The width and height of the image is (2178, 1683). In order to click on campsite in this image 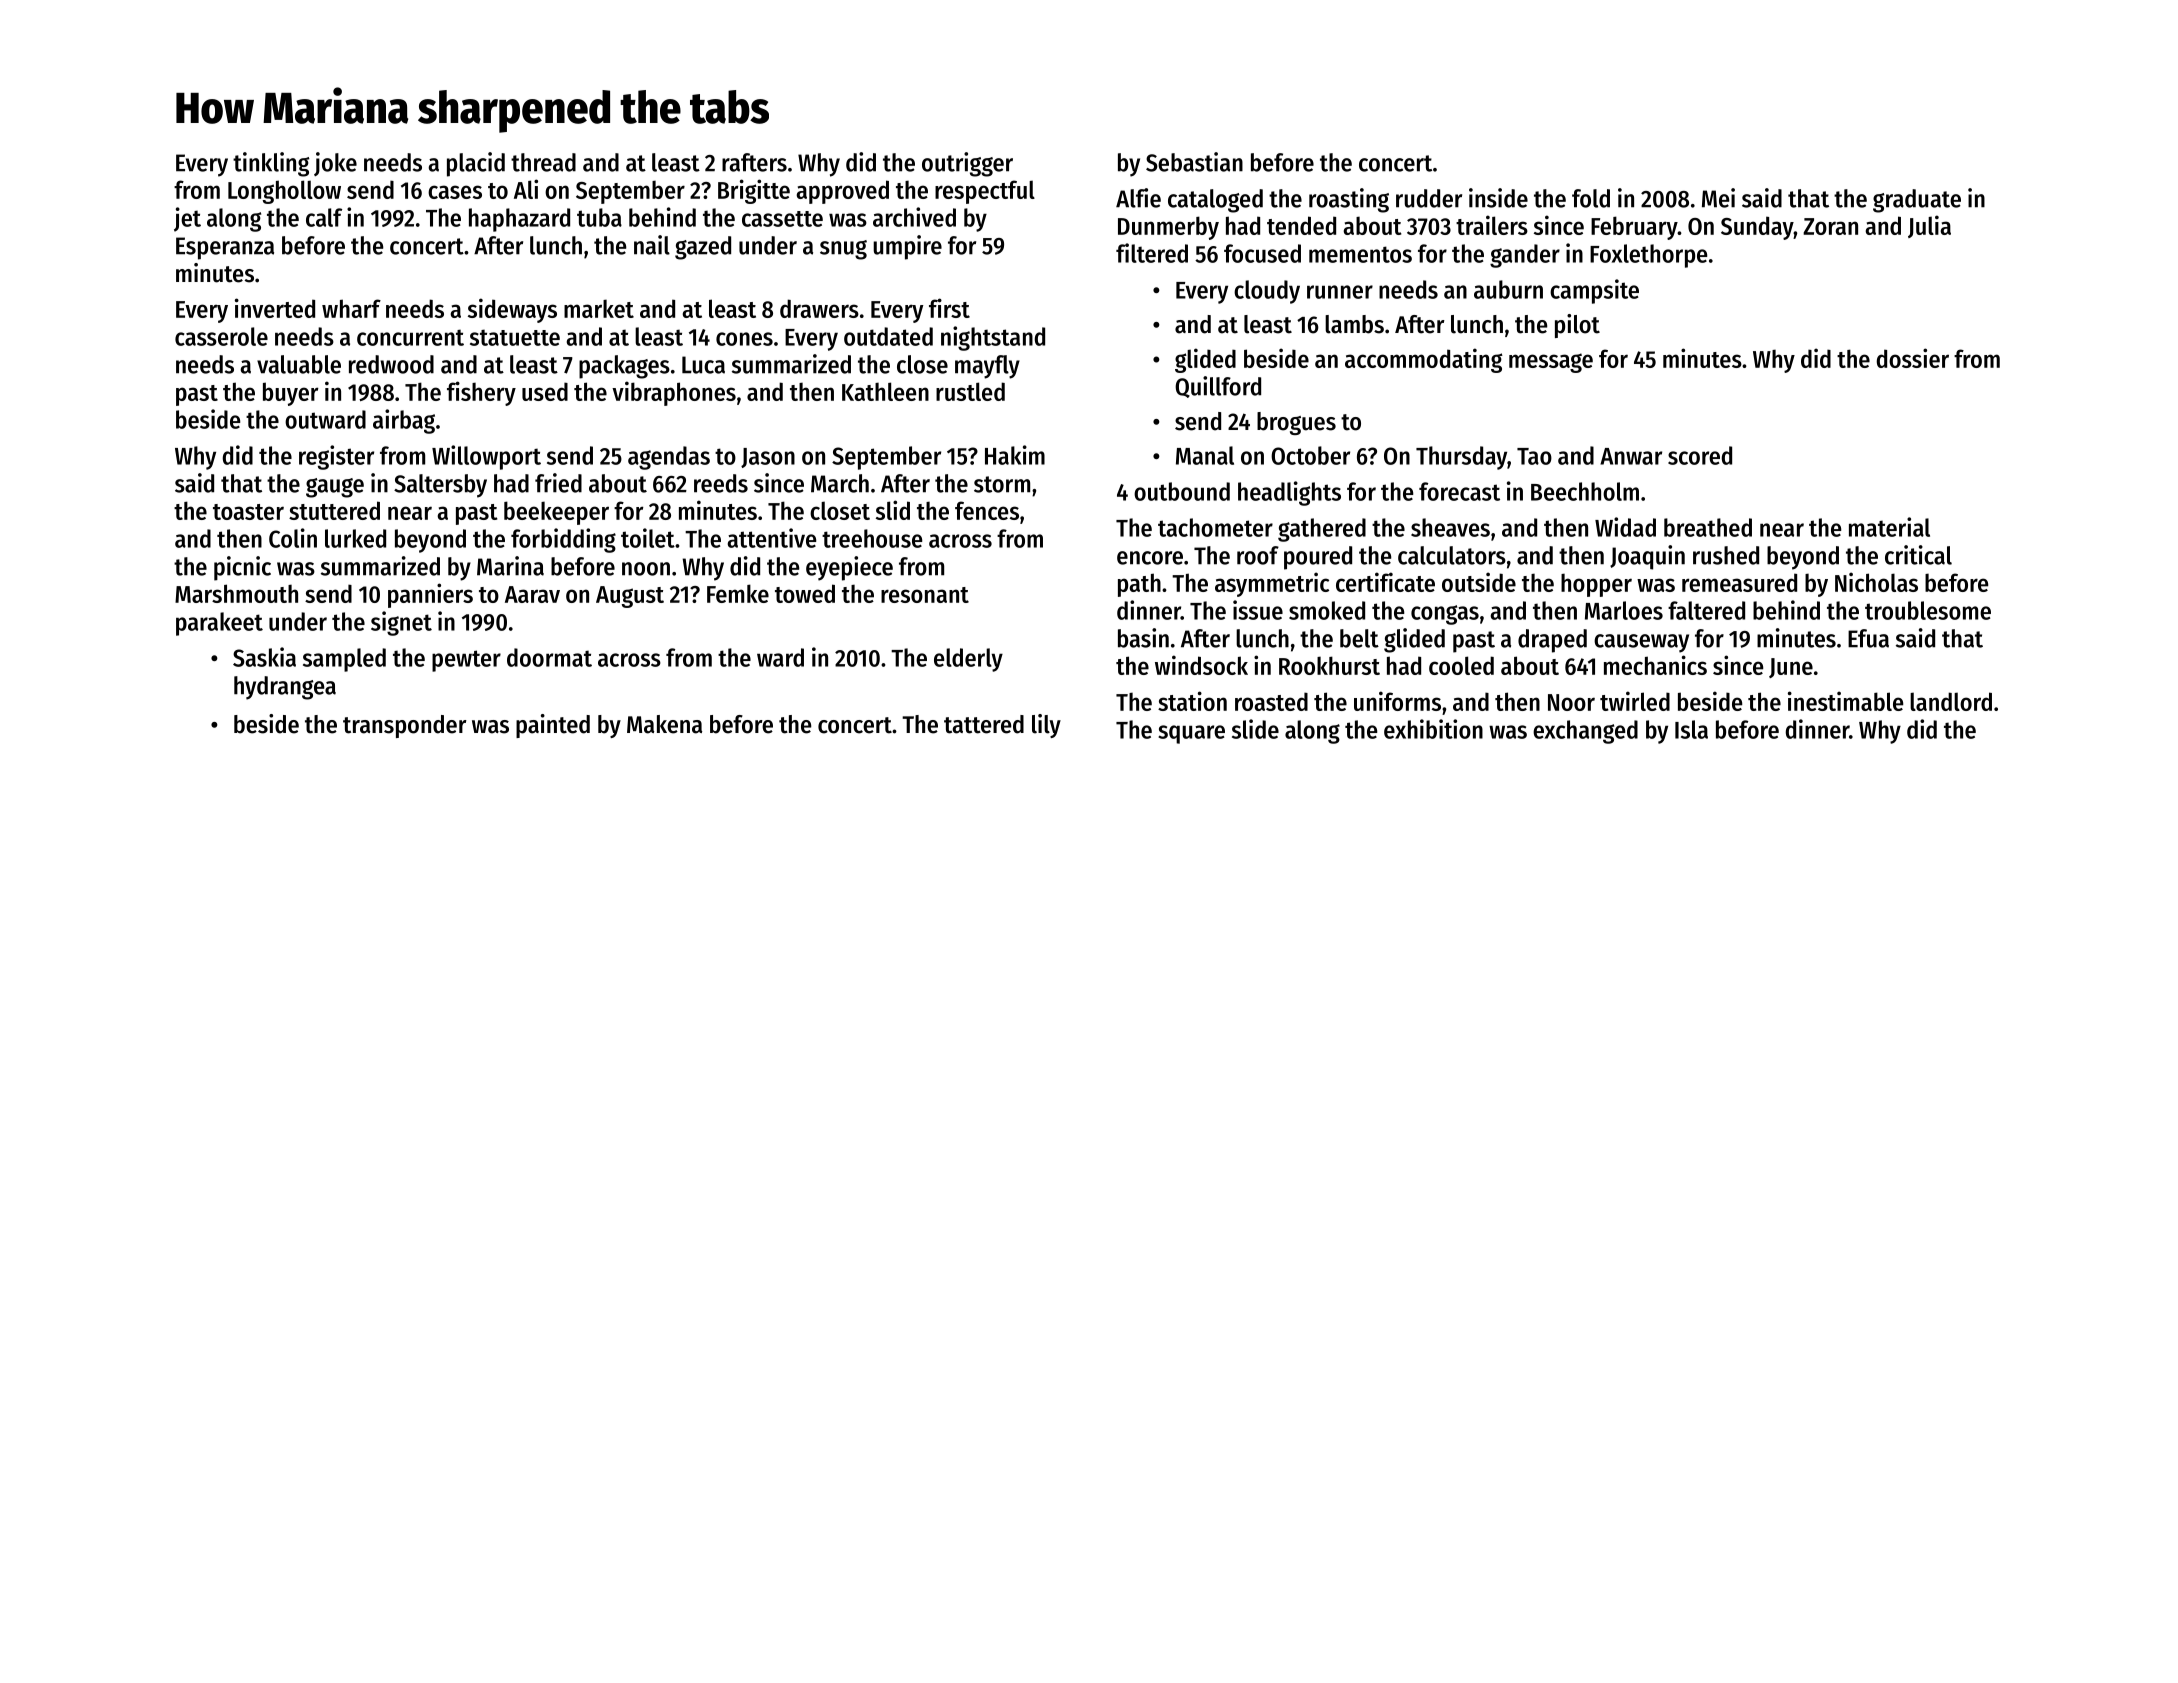, I will do `click(1594, 291)`.
